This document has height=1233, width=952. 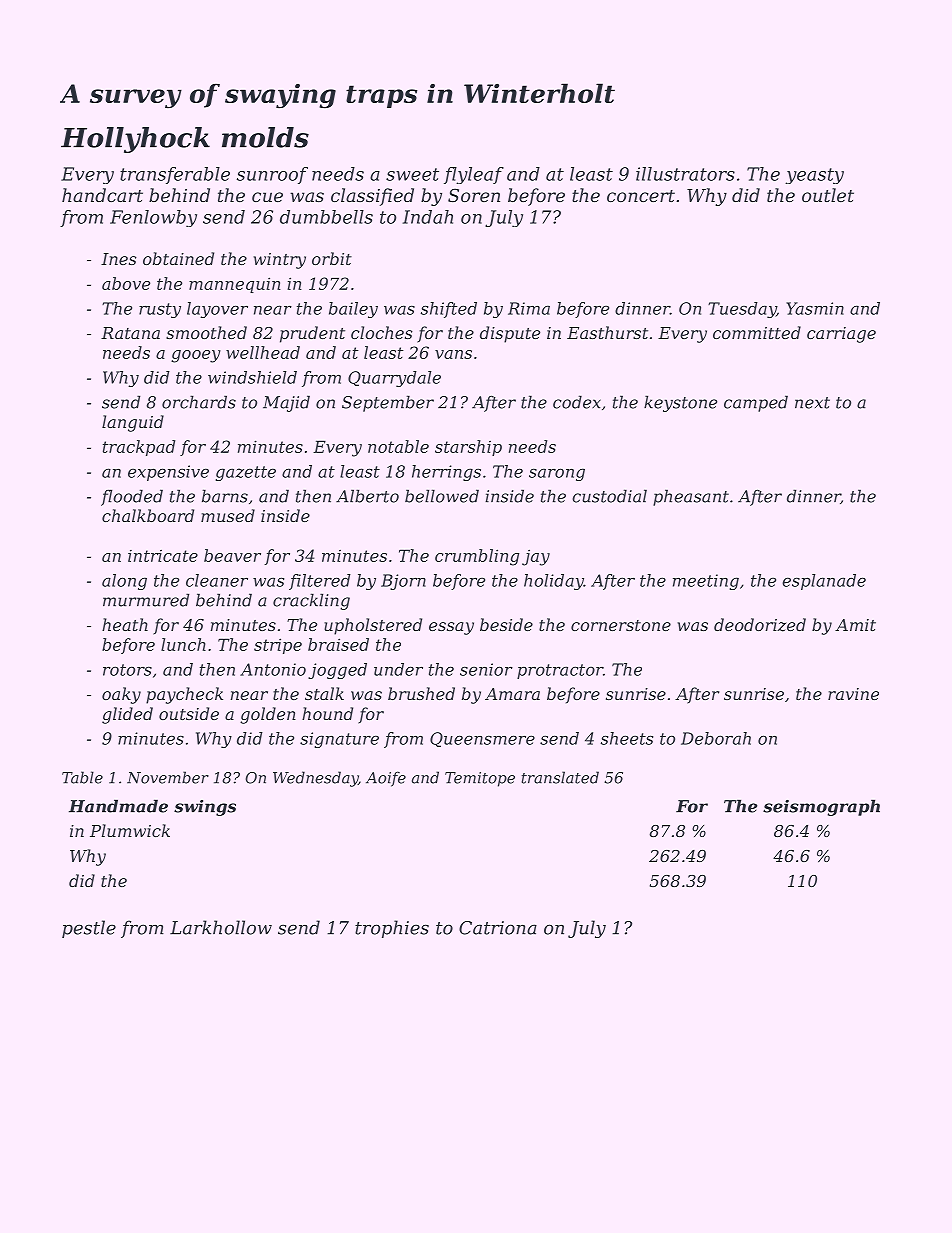 What do you see at coordinates (814, 176) in the document?
I see `yeasty` at bounding box center [814, 176].
